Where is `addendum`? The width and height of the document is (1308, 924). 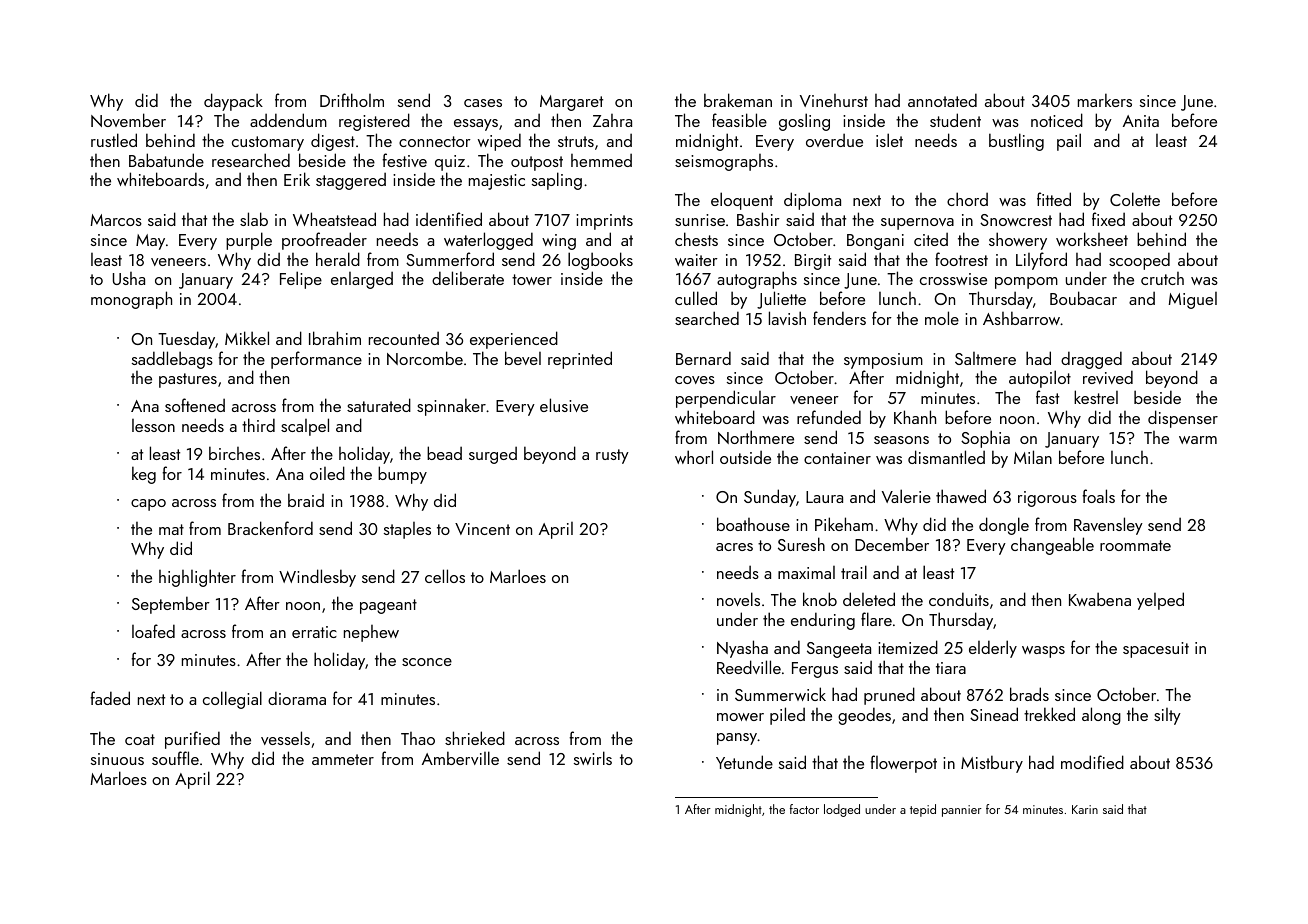
addendum is located at coordinates (288, 120).
